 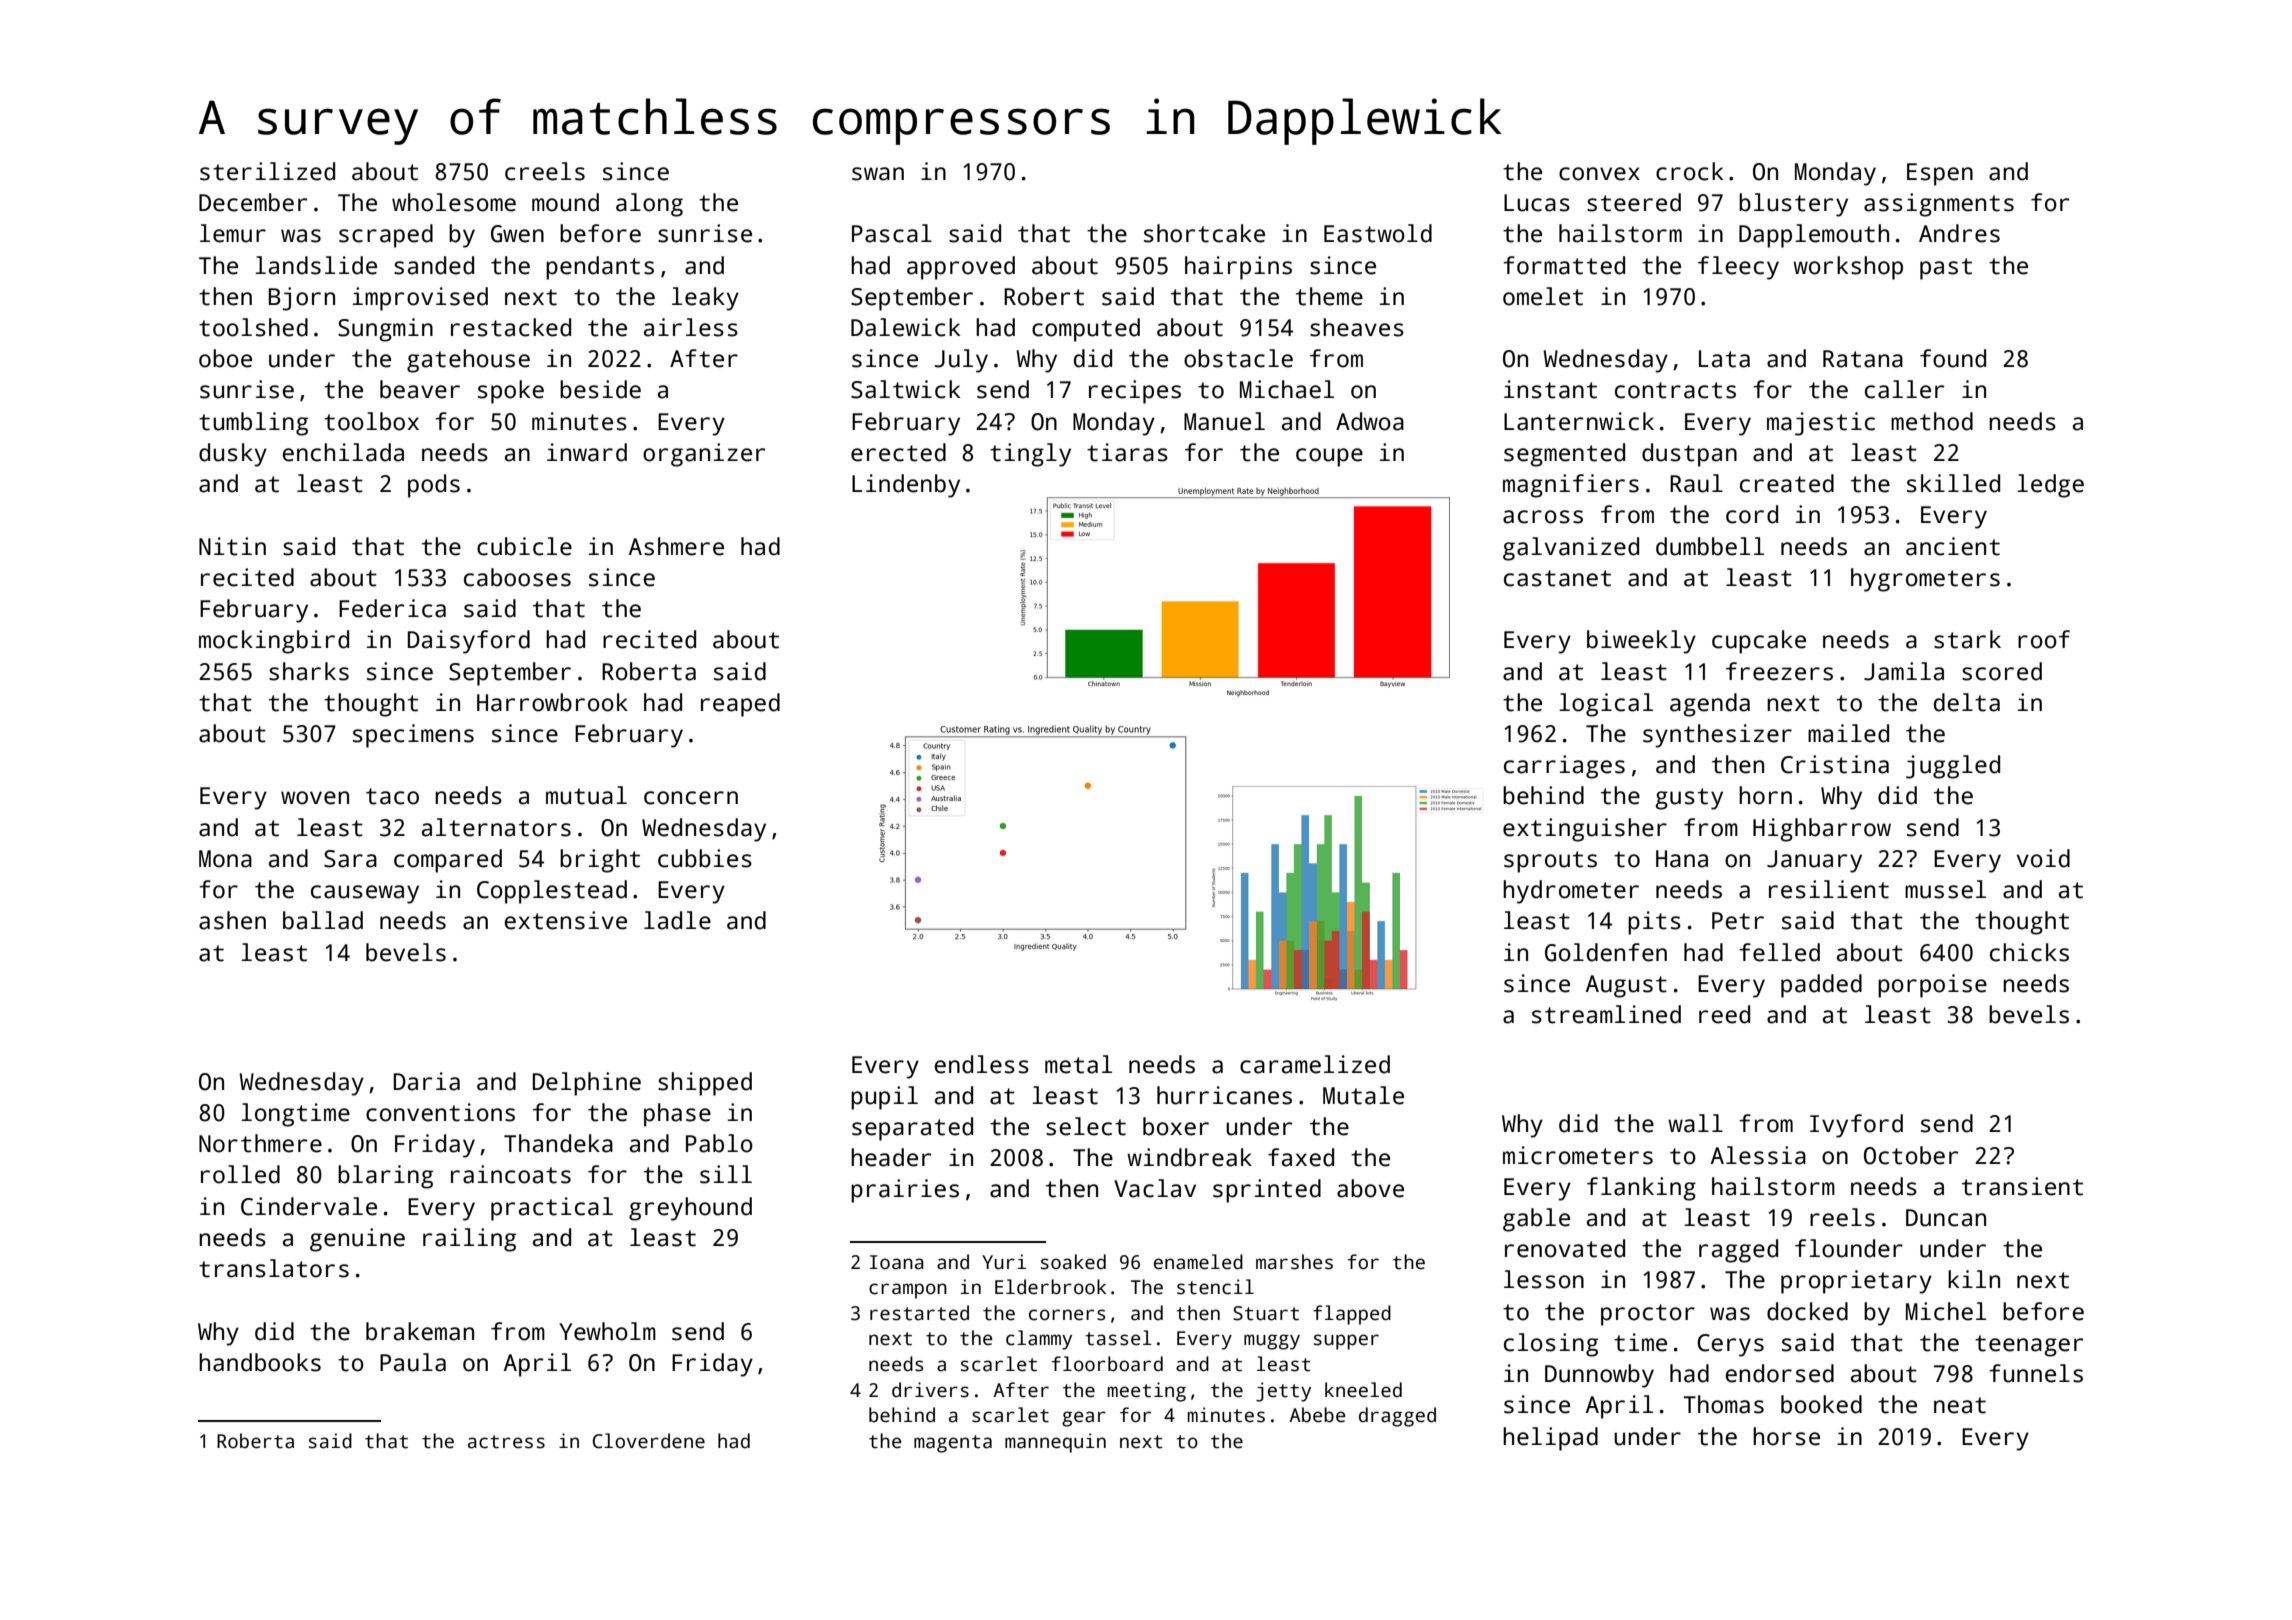 What do you see at coordinates (506, 1442) in the screenshot?
I see `actress` at bounding box center [506, 1442].
